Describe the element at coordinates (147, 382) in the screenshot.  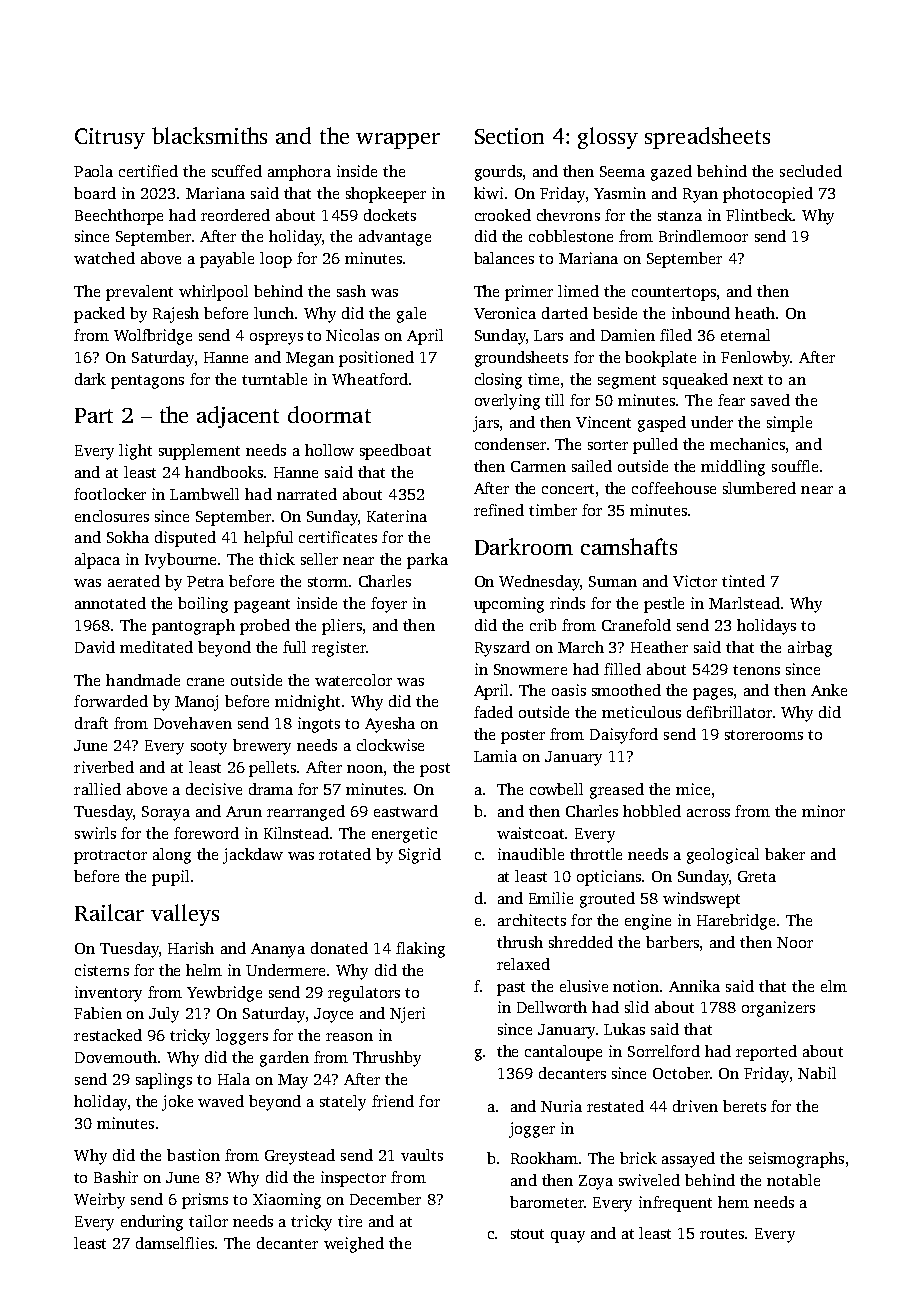
I see `pentagons` at that location.
